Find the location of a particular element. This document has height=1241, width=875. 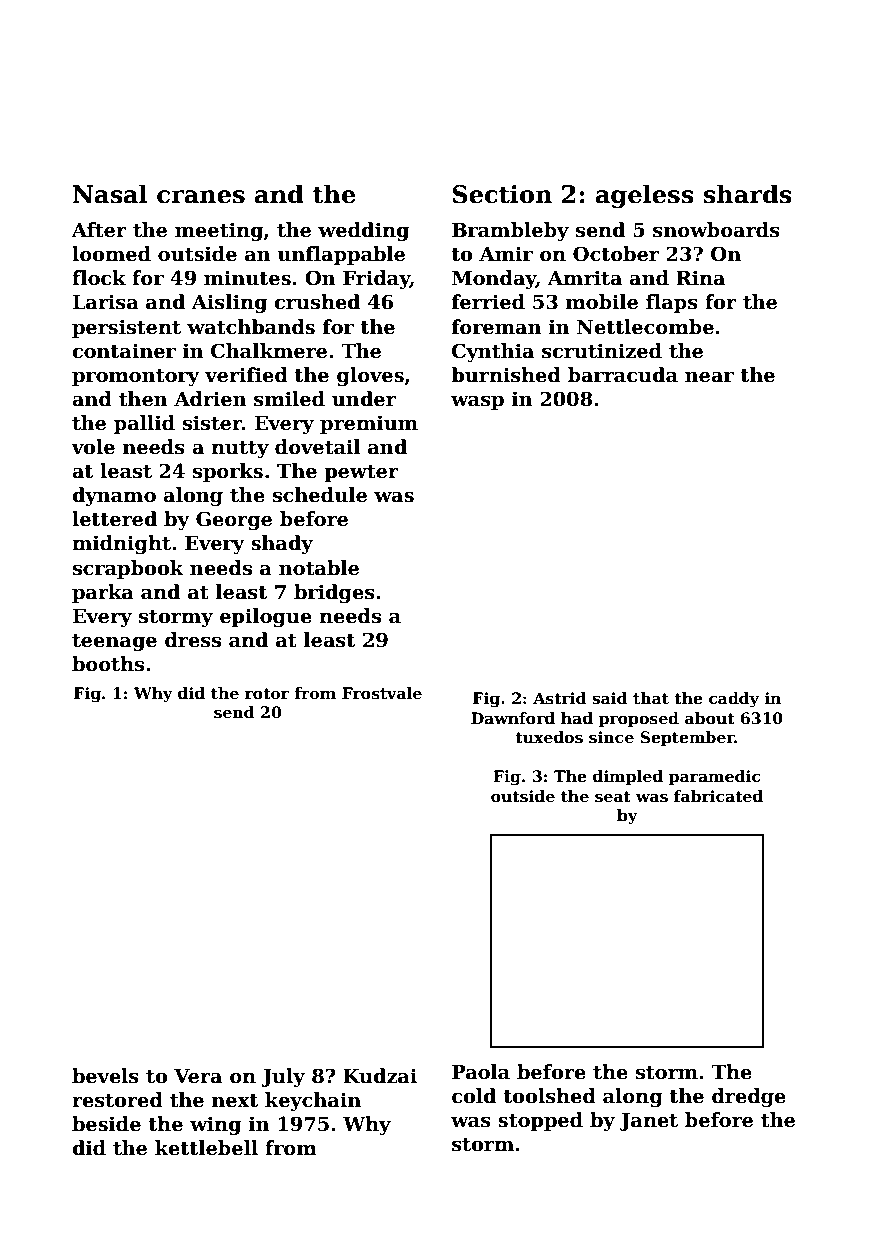

that is located at coordinates (651, 698).
